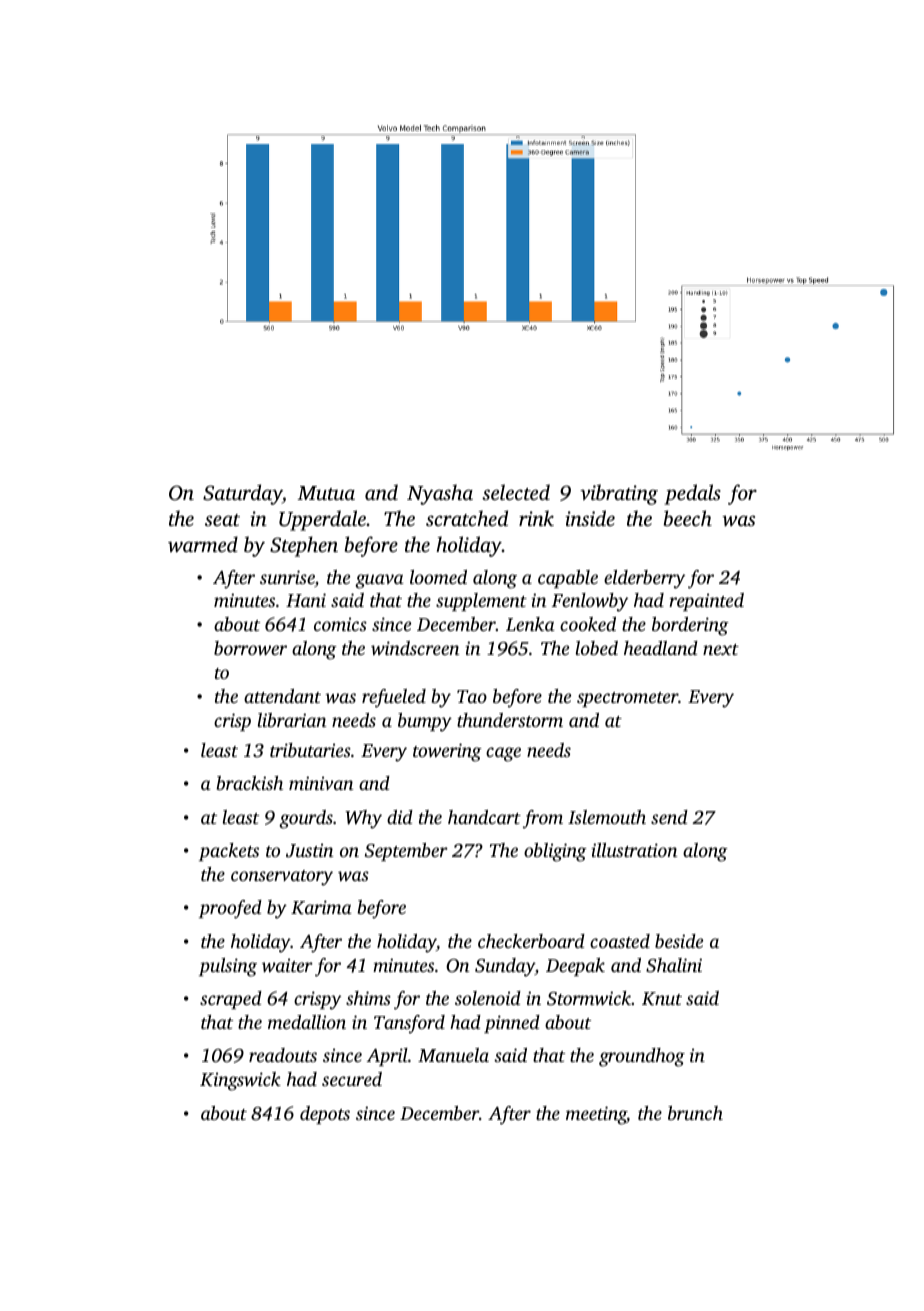 Image resolution: width=924 pixels, height=1311 pixels. Describe the element at coordinates (597, 648) in the page. I see `lobed` at that location.
